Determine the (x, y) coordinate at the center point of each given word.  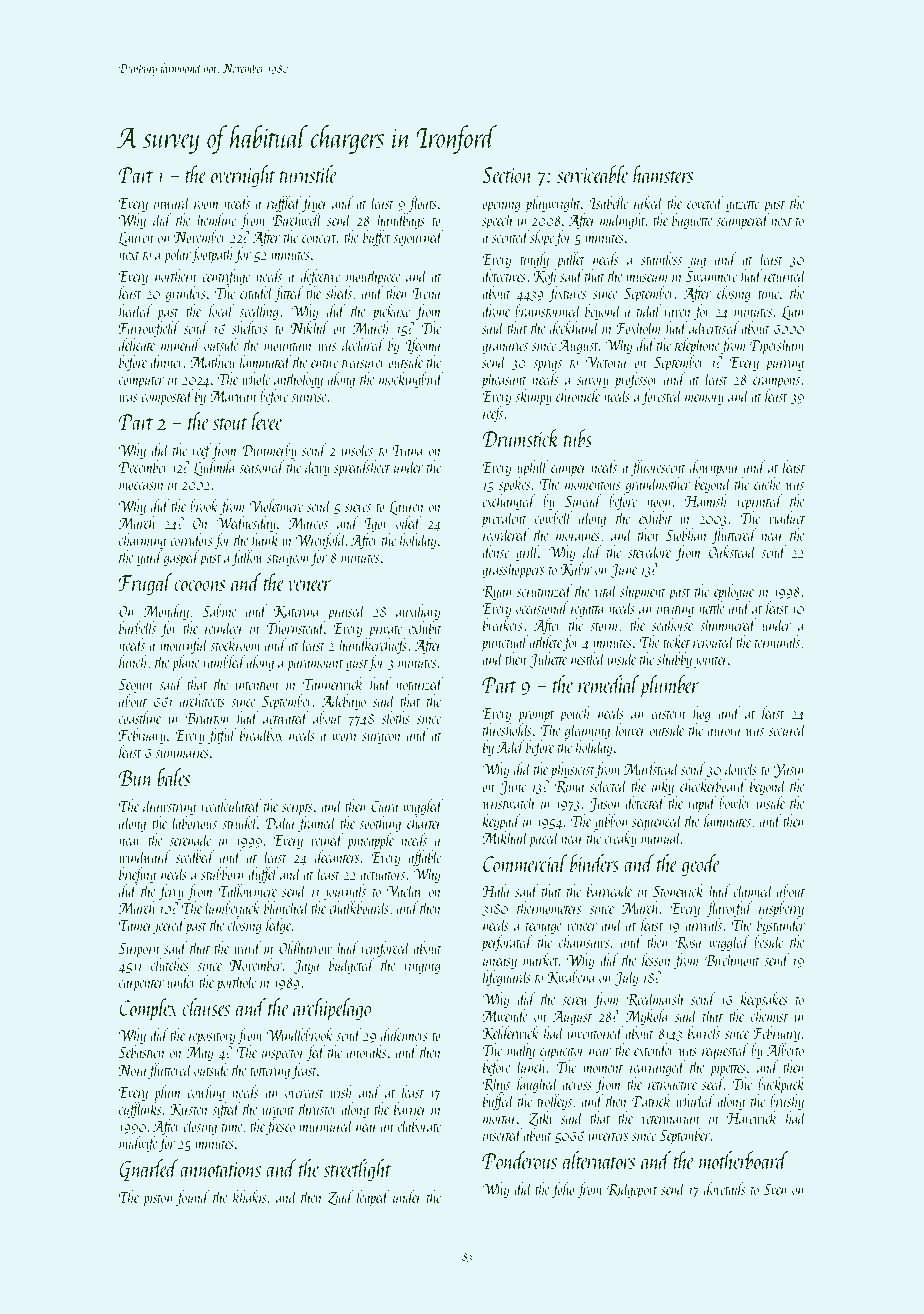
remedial (608, 684)
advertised (714, 327)
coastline (140, 717)
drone (496, 310)
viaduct (787, 517)
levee (267, 421)
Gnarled (149, 1170)
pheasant (504, 380)
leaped (373, 1198)
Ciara (385, 806)
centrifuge (226, 277)
